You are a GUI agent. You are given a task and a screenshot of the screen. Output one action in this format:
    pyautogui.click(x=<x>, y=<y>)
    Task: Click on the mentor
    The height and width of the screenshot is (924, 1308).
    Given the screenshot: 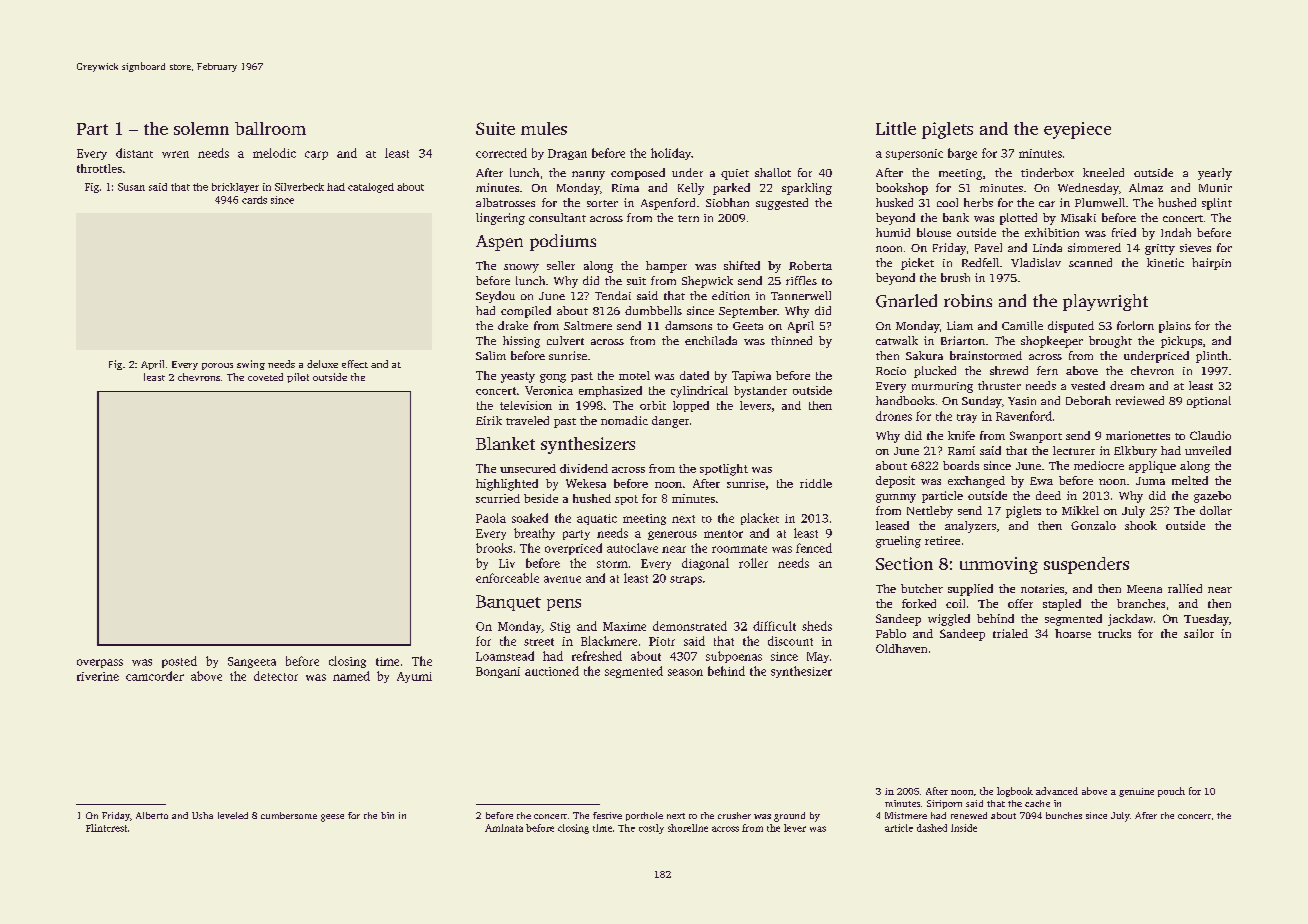 What is the action you would take?
    pyautogui.click(x=723, y=534)
